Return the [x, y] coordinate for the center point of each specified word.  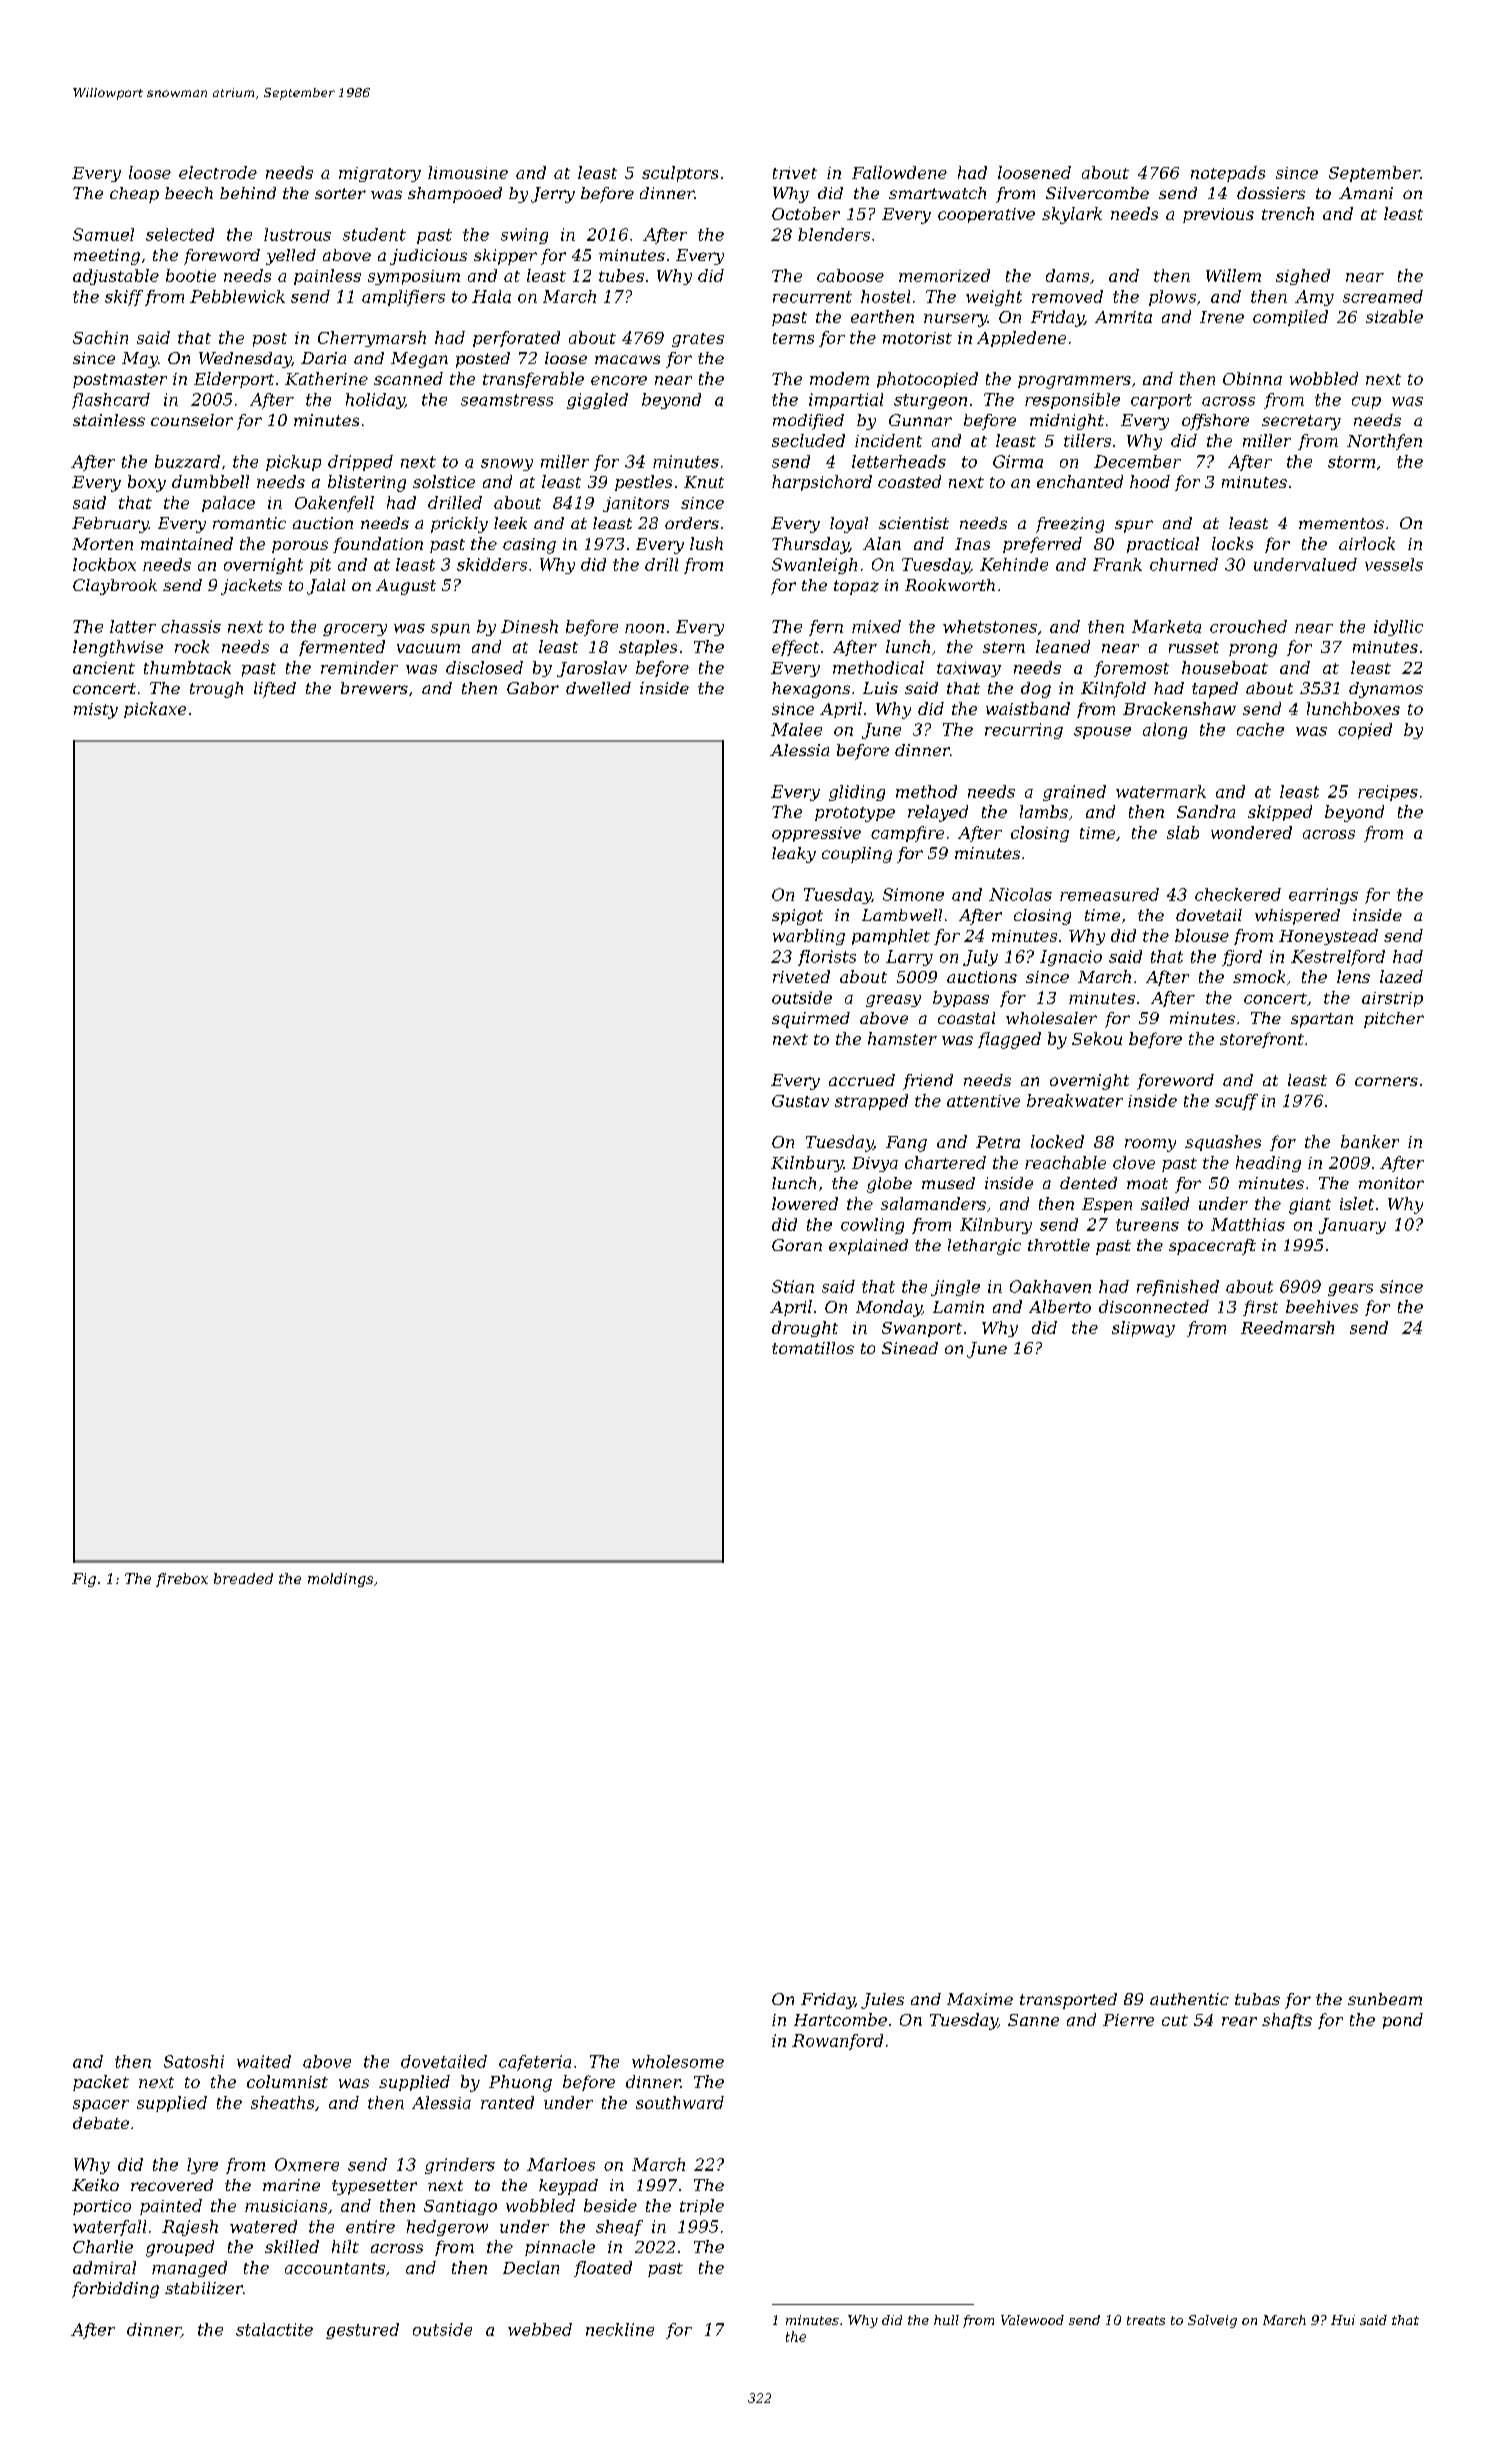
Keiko [95, 2185]
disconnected [1154, 1306]
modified [808, 422]
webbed [540, 2329]
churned [1184, 564]
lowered [805, 1203]
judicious [428, 257]
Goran [797, 1245]
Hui [1343, 2320]
